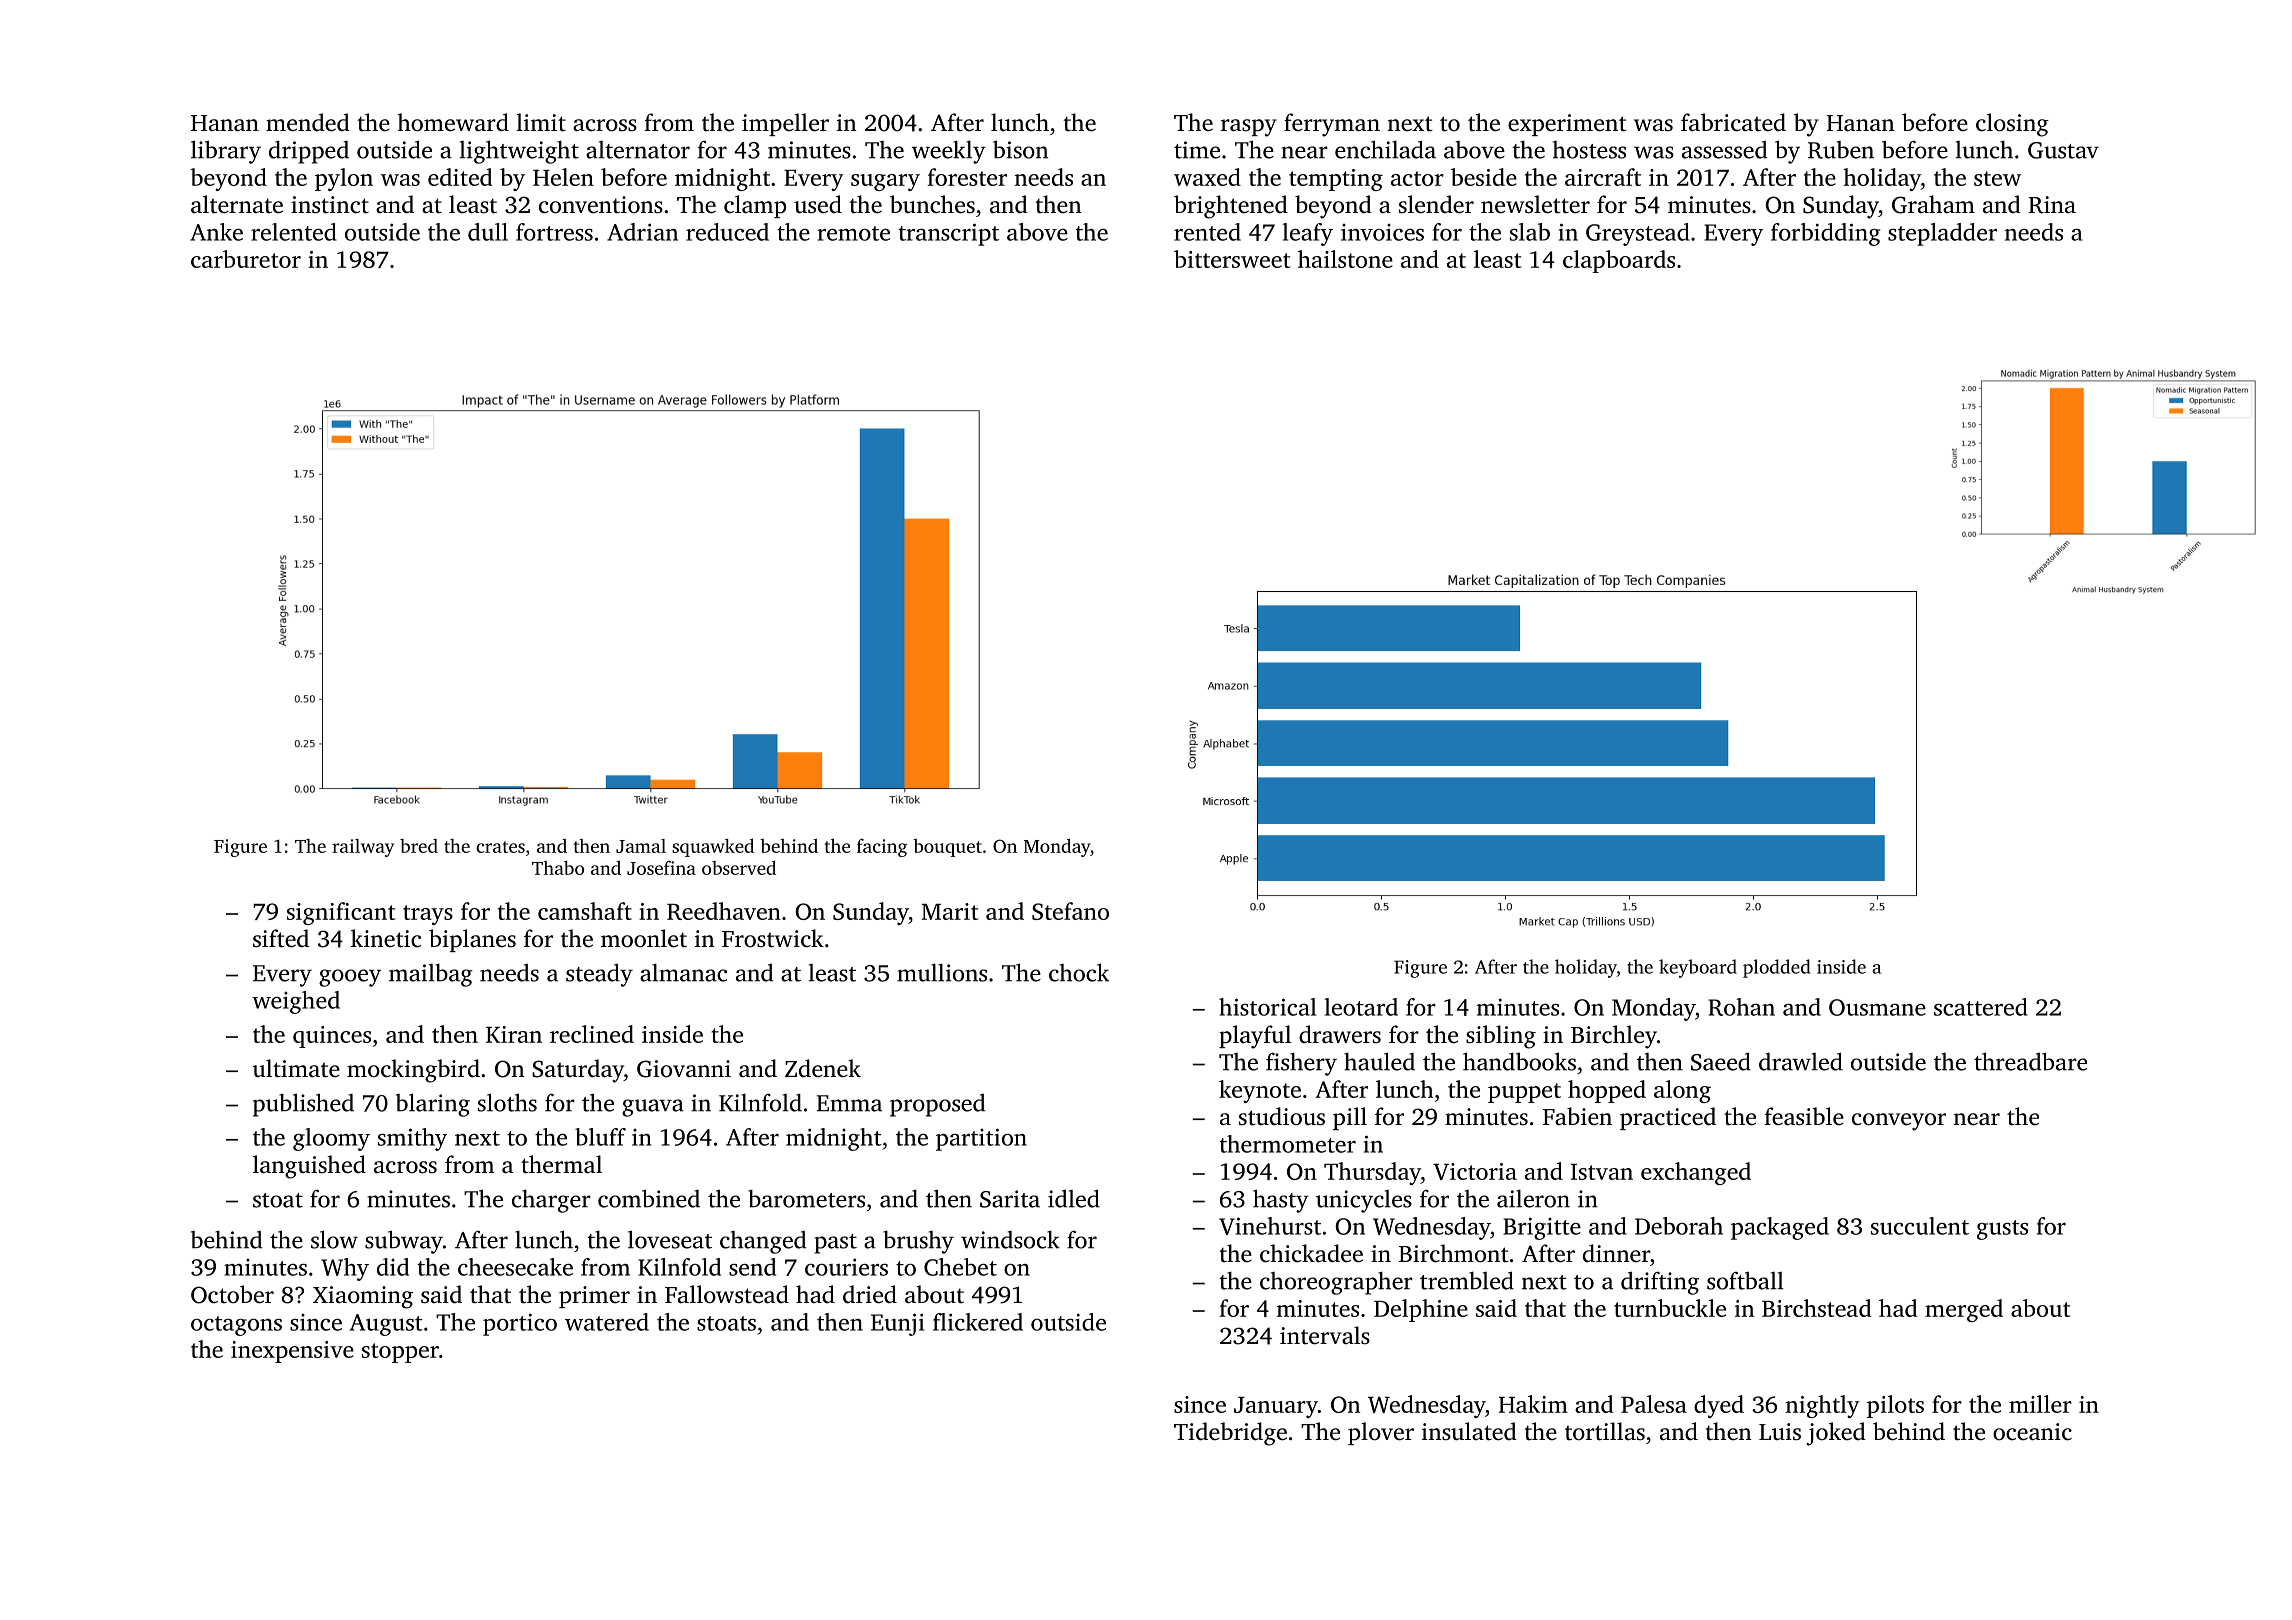 The height and width of the page is (1620, 2292). Describe the element at coordinates (785, 124) in the page. I see `impeller` at that location.
